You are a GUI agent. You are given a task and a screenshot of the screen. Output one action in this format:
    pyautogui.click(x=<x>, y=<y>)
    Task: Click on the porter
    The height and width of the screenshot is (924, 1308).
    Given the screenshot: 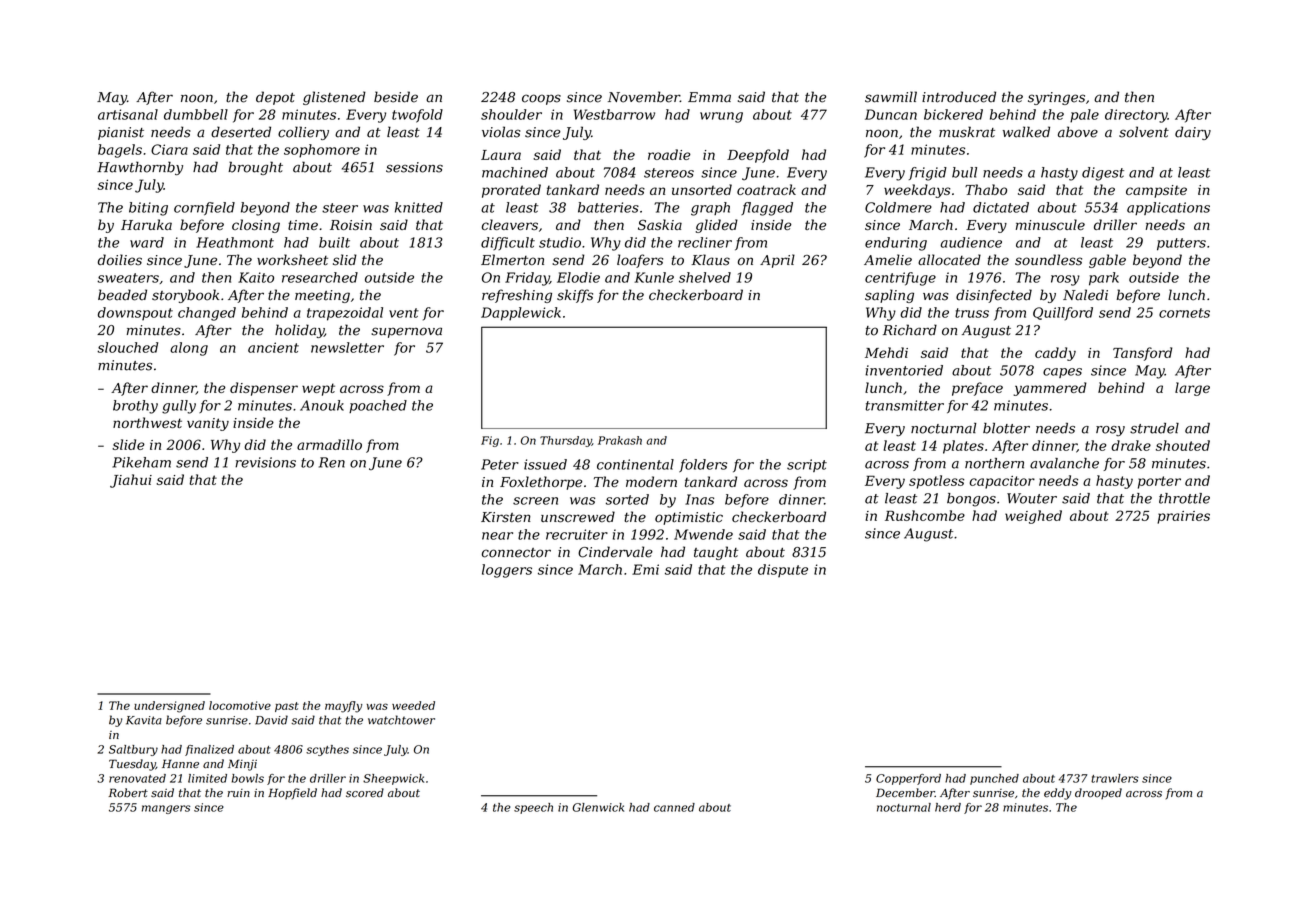 What is the action you would take?
    pyautogui.click(x=1159, y=482)
